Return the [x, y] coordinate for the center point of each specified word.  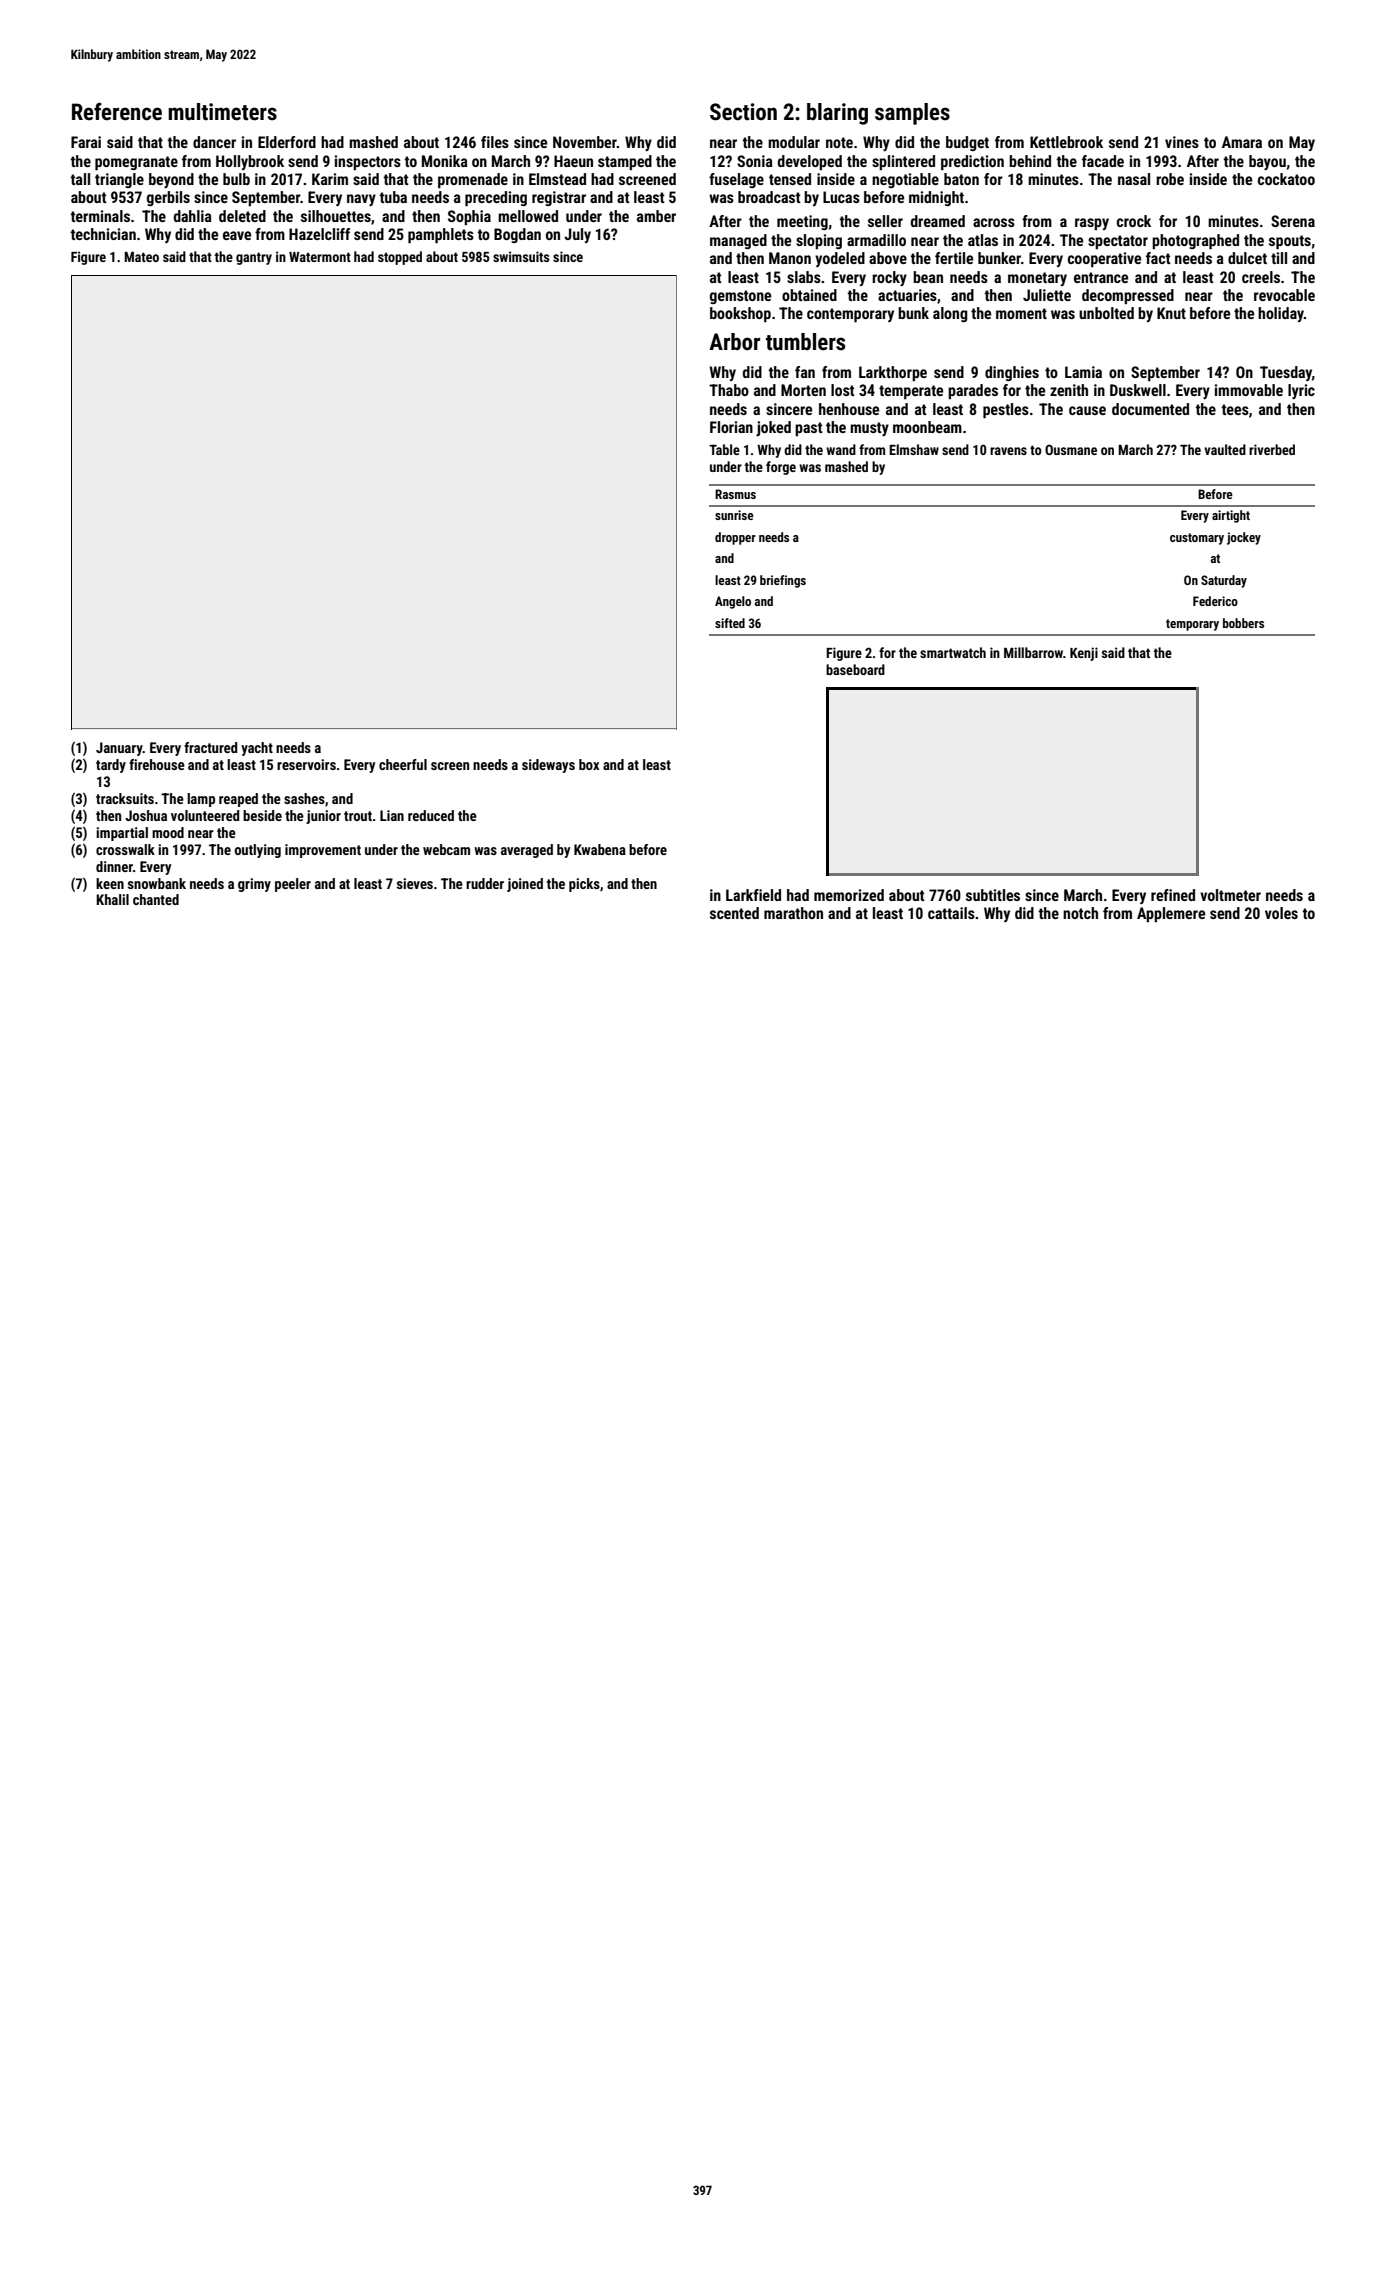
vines [1182, 142]
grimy [254, 885]
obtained [809, 295]
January [119, 749]
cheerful [403, 764]
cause [1087, 410]
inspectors [368, 162]
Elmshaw [914, 449]
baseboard [855, 669]
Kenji [1084, 654]
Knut [1171, 313]
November [585, 142]
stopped [400, 258]
